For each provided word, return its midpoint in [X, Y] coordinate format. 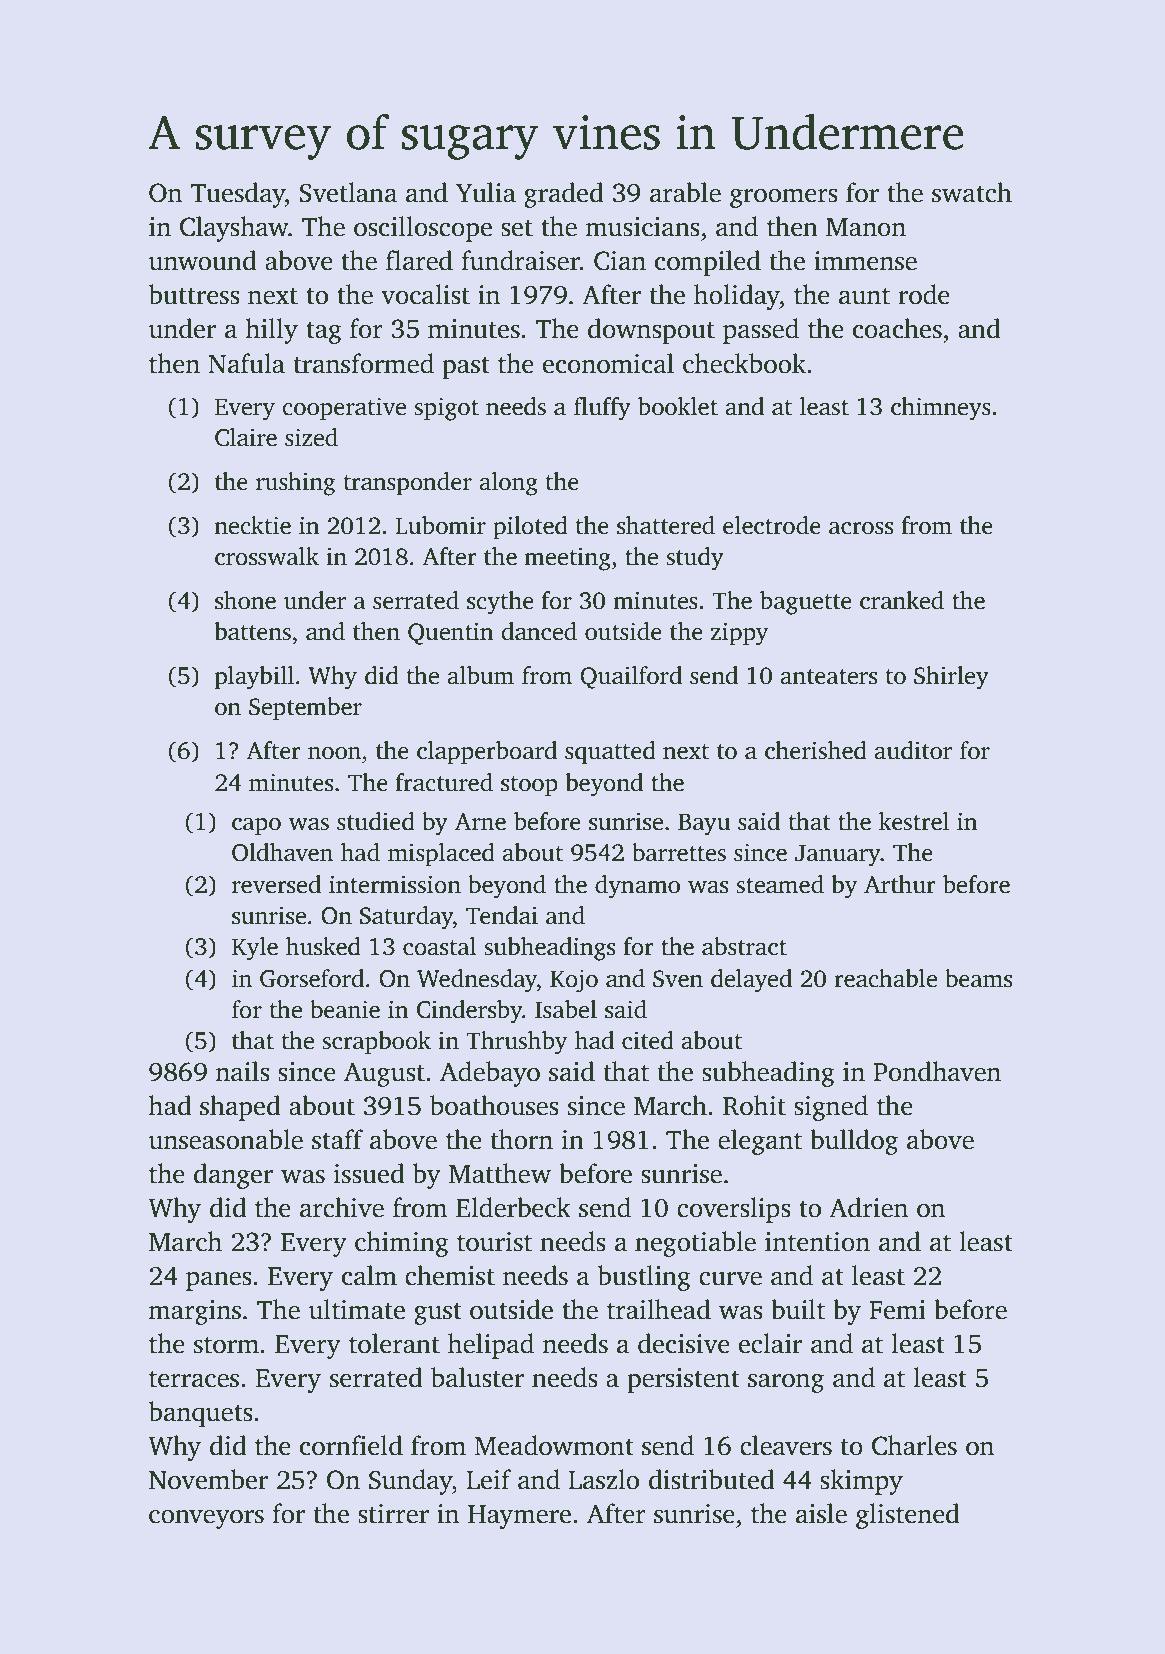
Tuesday [237, 195]
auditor [913, 750]
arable [685, 192]
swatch [972, 192]
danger [233, 1176]
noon [334, 753]
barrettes [679, 852]
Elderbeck [513, 1207]
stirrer [393, 1514]
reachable [885, 978]
